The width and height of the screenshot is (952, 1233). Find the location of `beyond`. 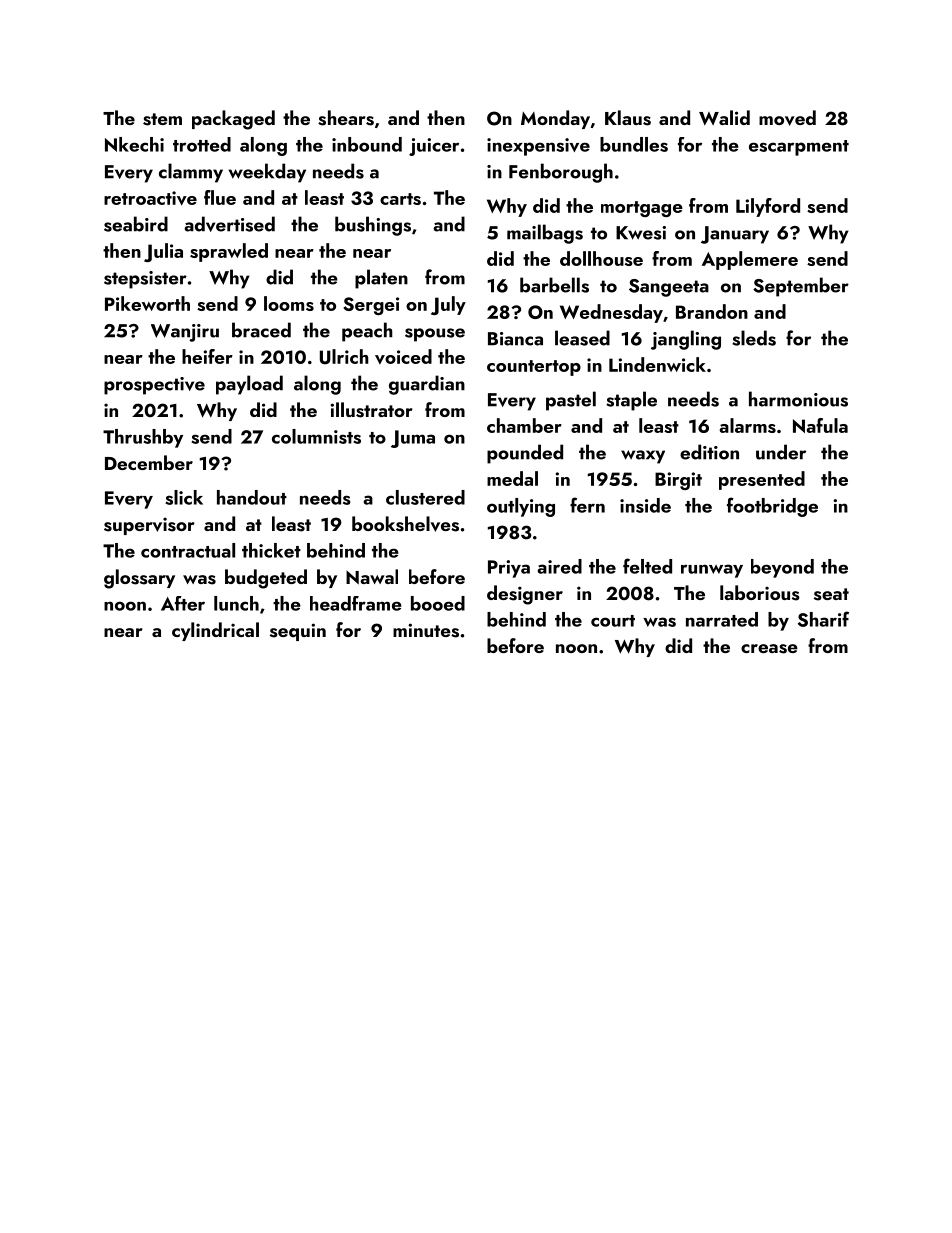

beyond is located at coordinates (782, 568).
